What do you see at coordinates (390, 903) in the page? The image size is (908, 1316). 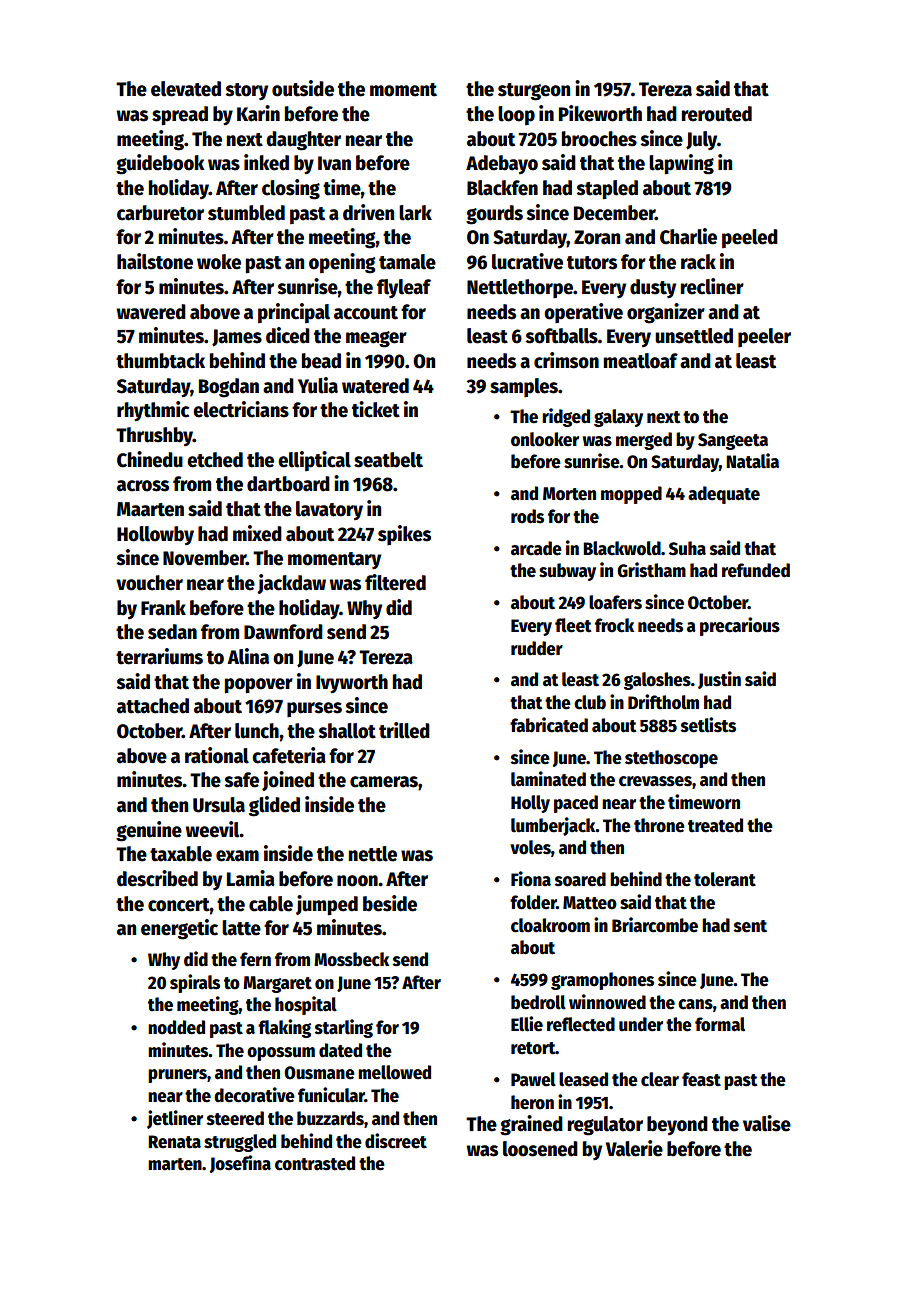 I see `beside` at bounding box center [390, 903].
